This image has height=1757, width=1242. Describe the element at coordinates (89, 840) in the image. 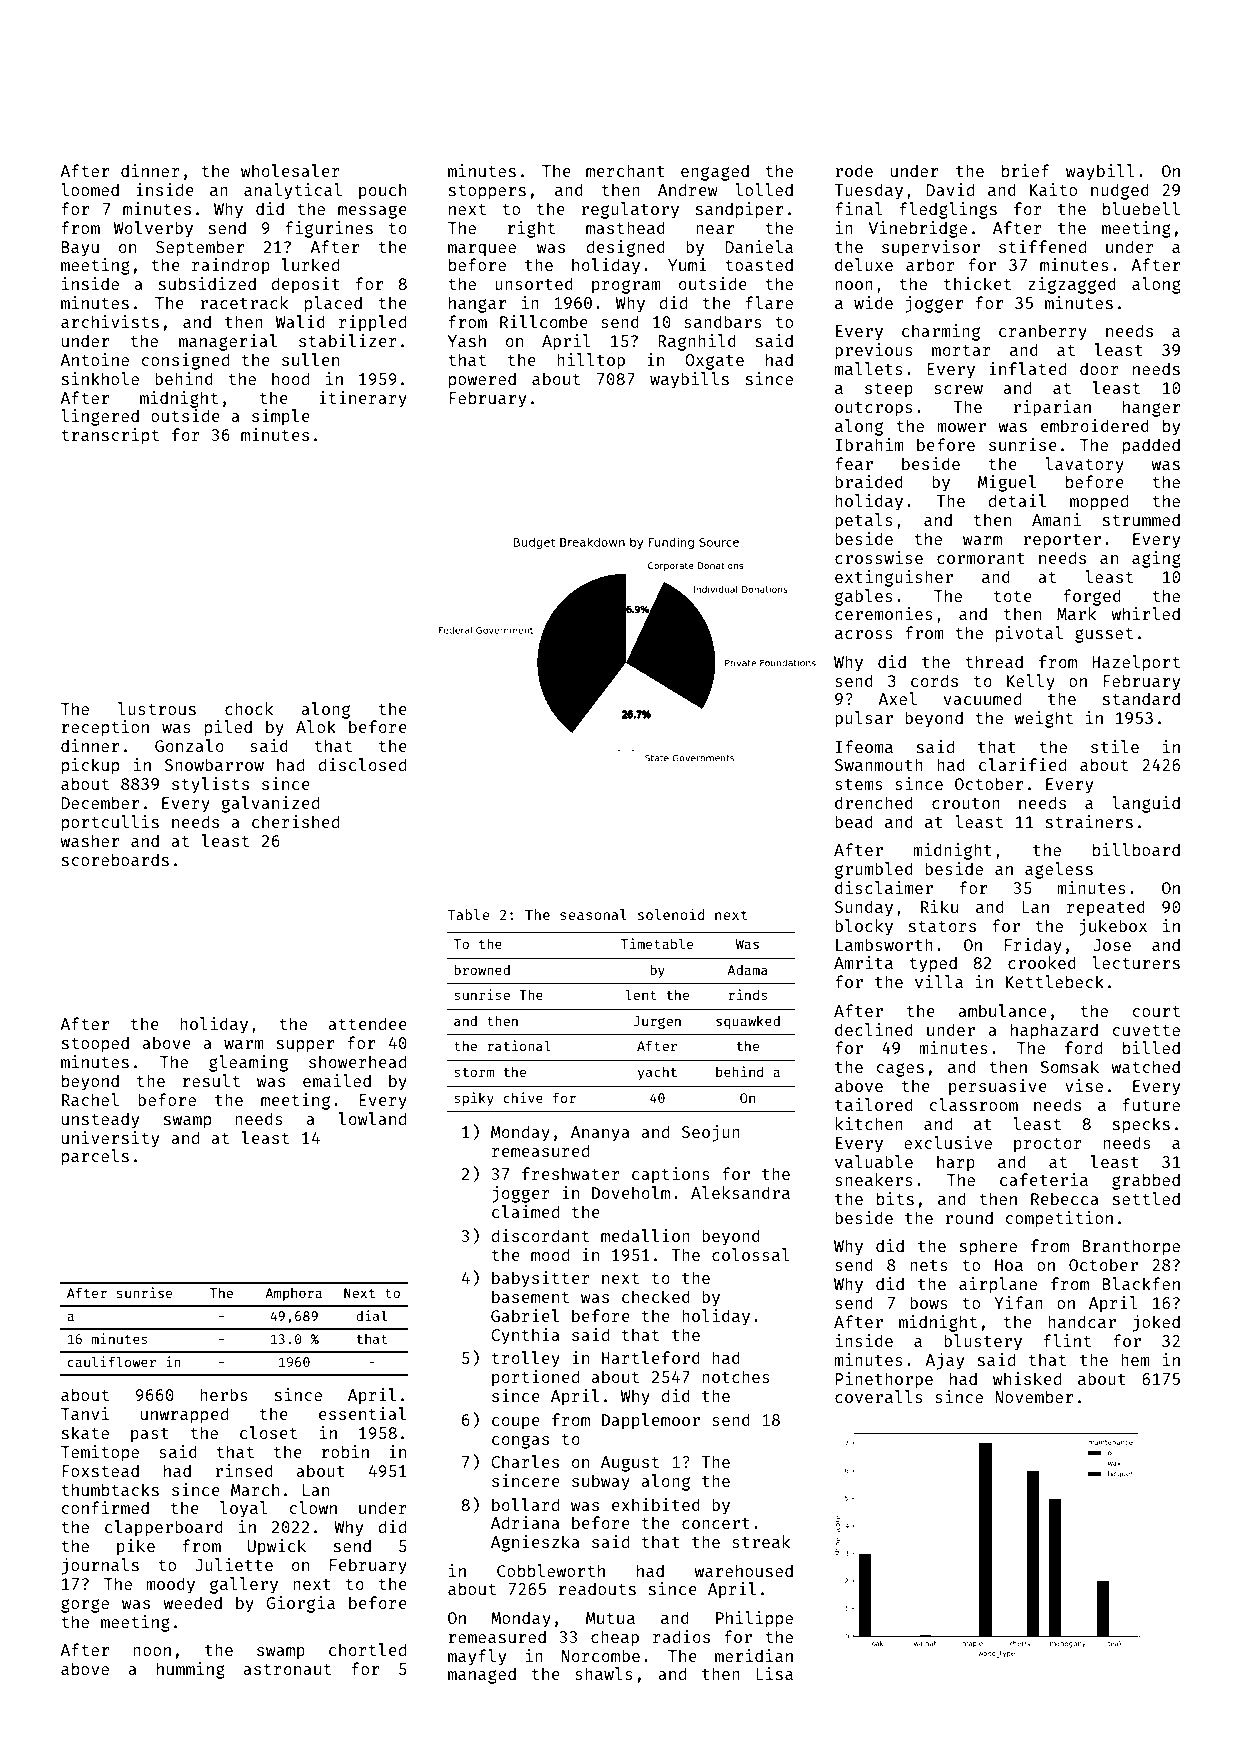

I see `washer` at that location.
